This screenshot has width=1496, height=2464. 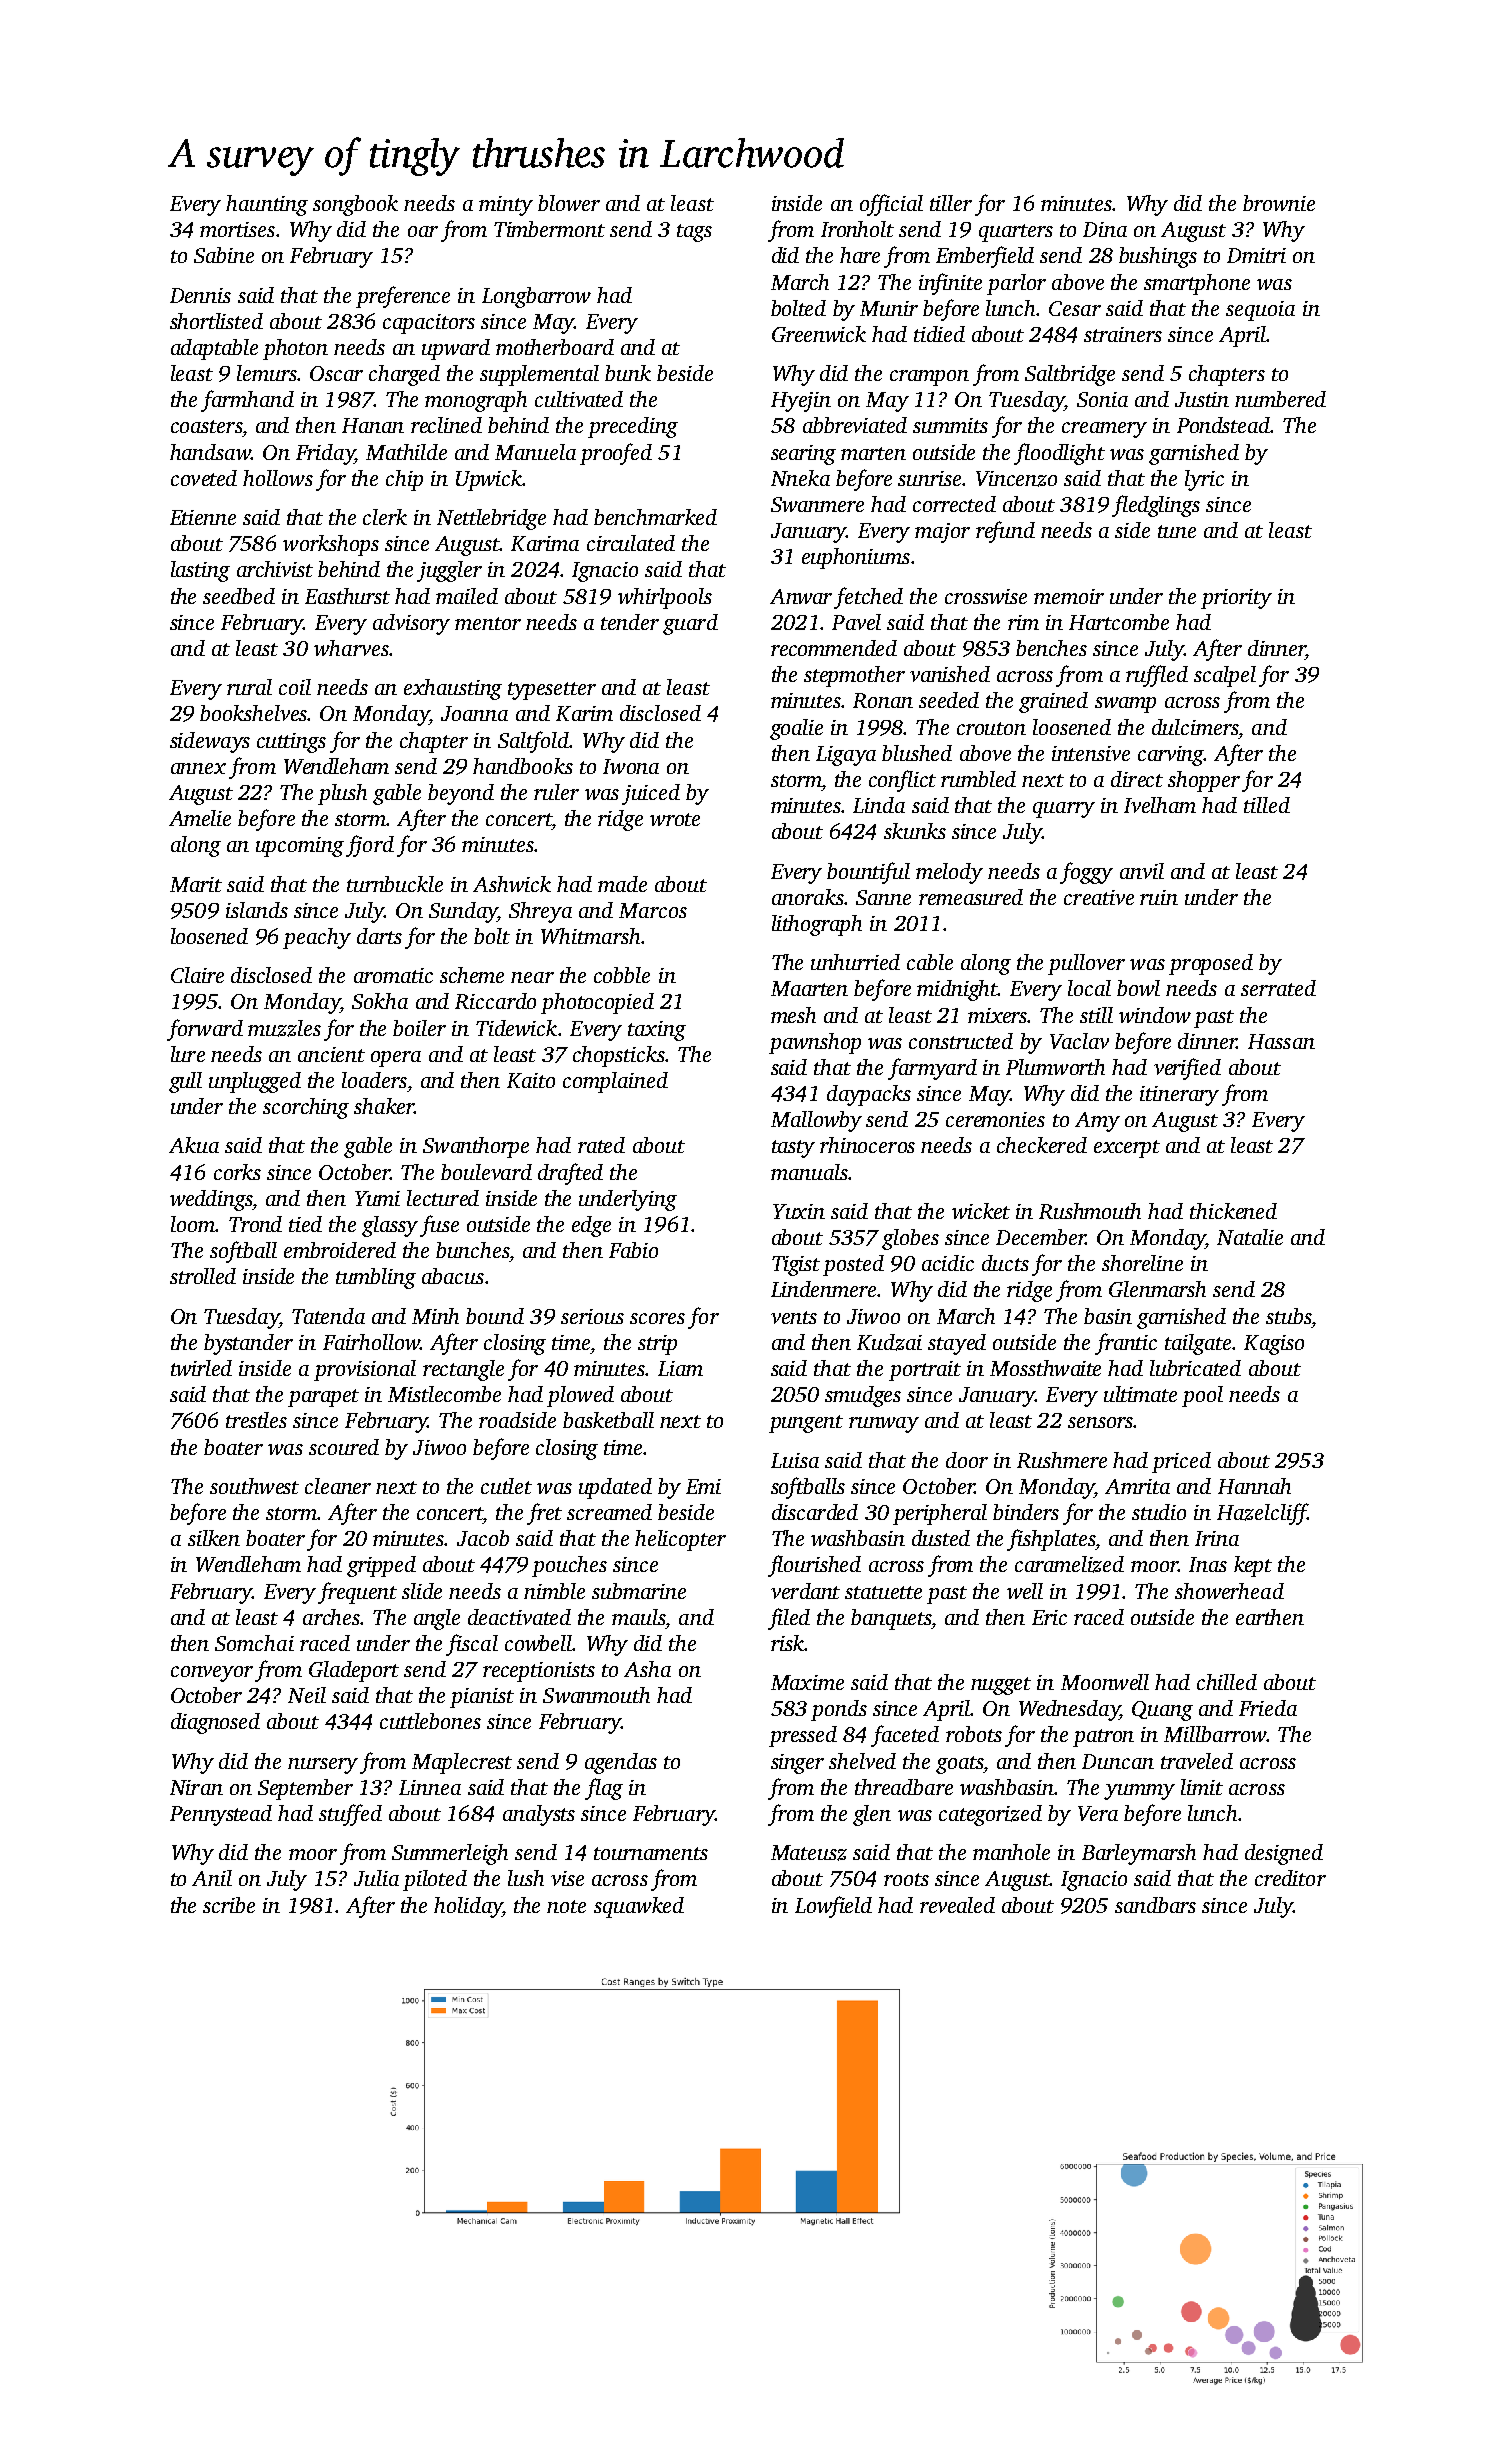 What do you see at coordinates (376, 1878) in the screenshot?
I see `Julia` at bounding box center [376, 1878].
